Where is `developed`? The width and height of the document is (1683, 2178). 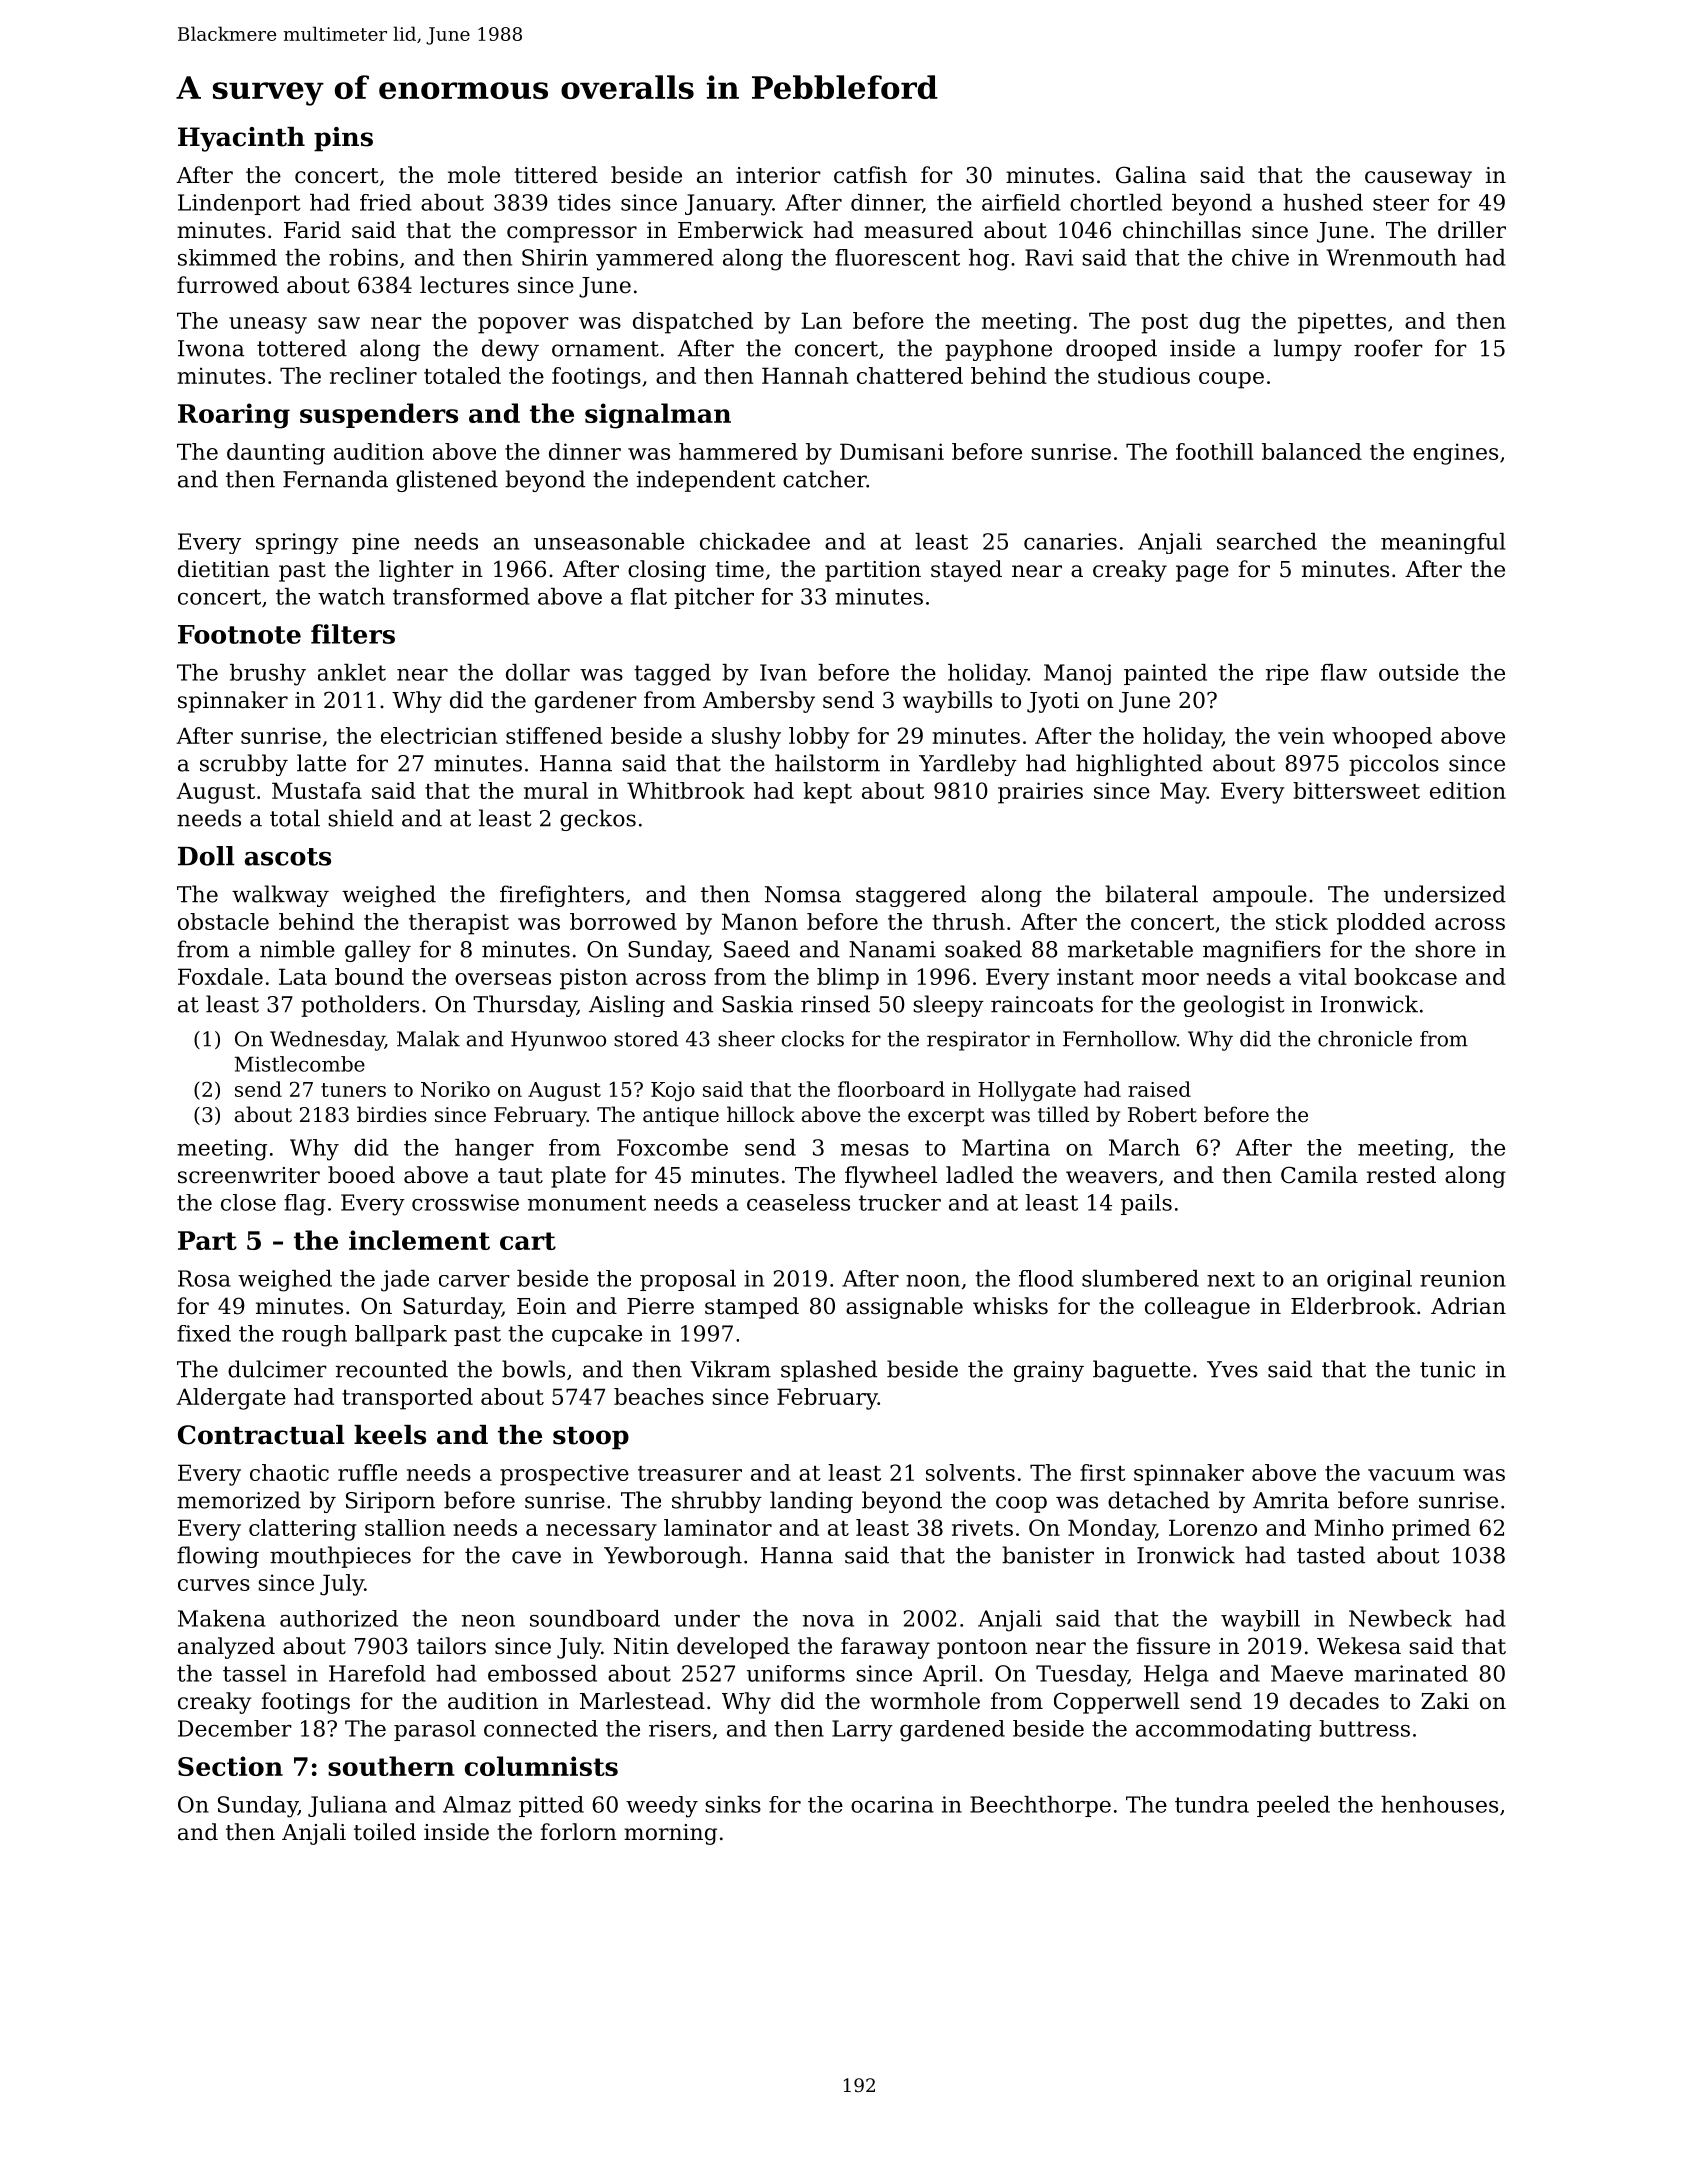
developed is located at coordinates (733, 1648).
